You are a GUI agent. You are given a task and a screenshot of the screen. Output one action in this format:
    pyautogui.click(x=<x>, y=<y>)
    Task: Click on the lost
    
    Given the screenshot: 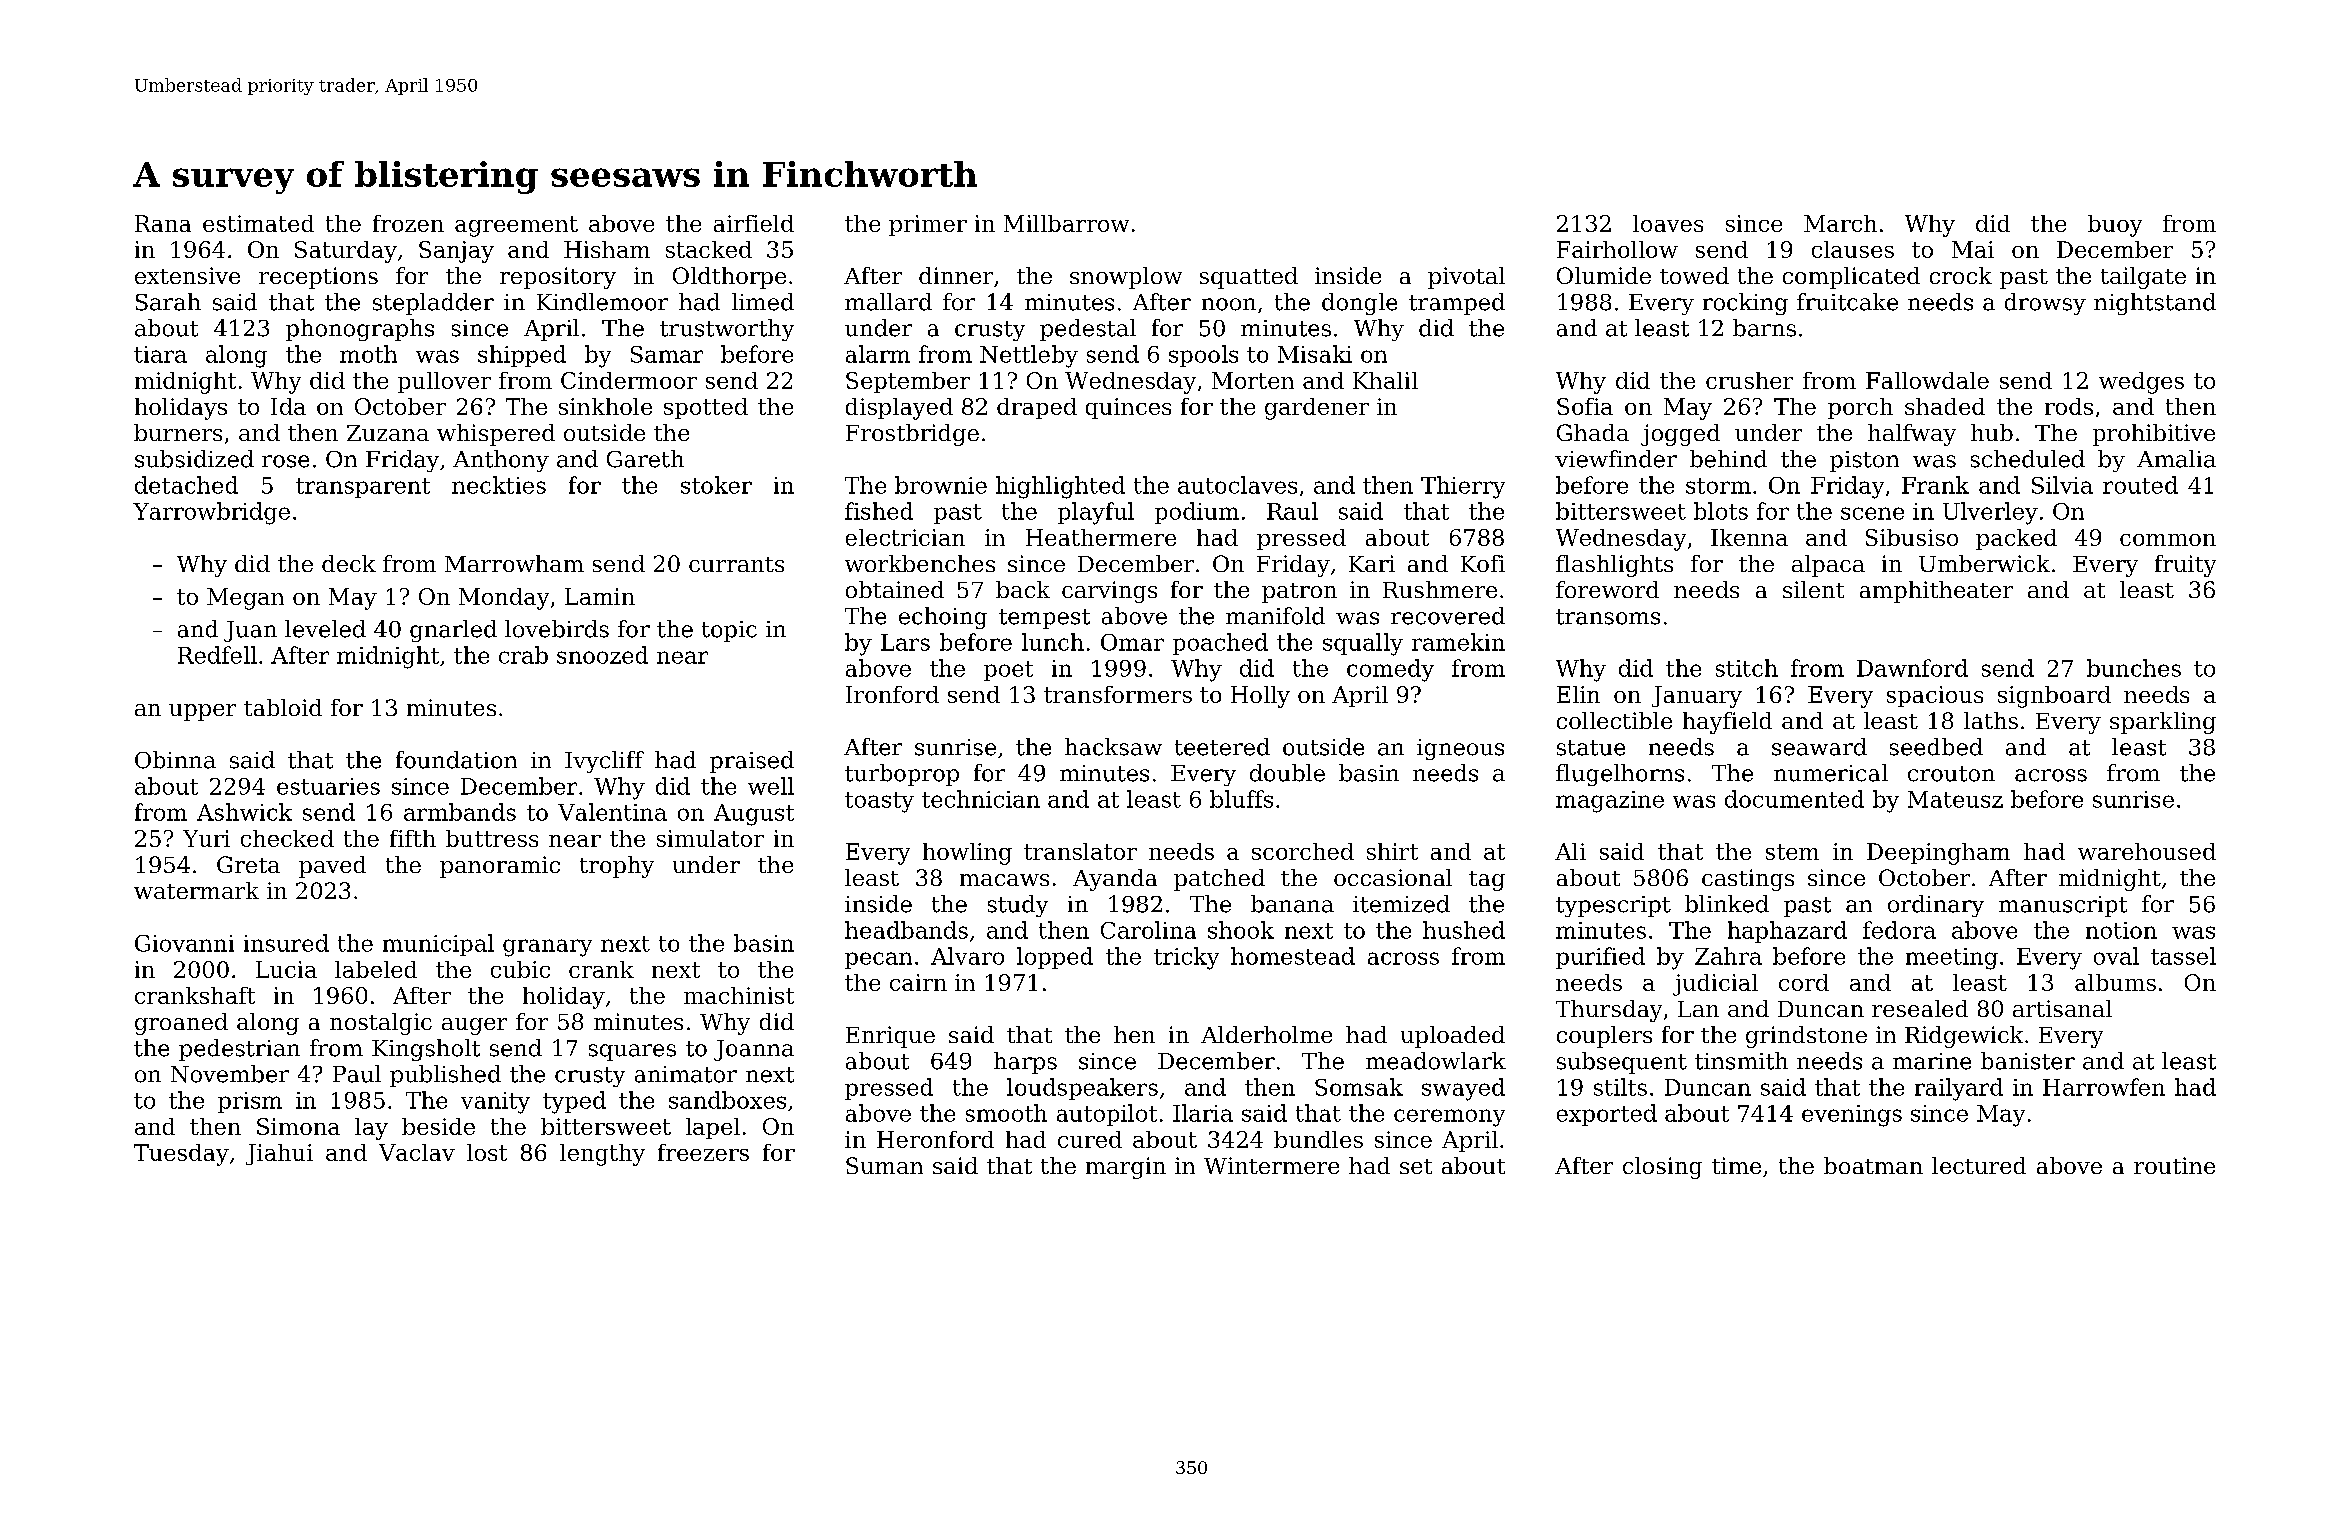 What is the action you would take?
    pyautogui.click(x=487, y=1152)
